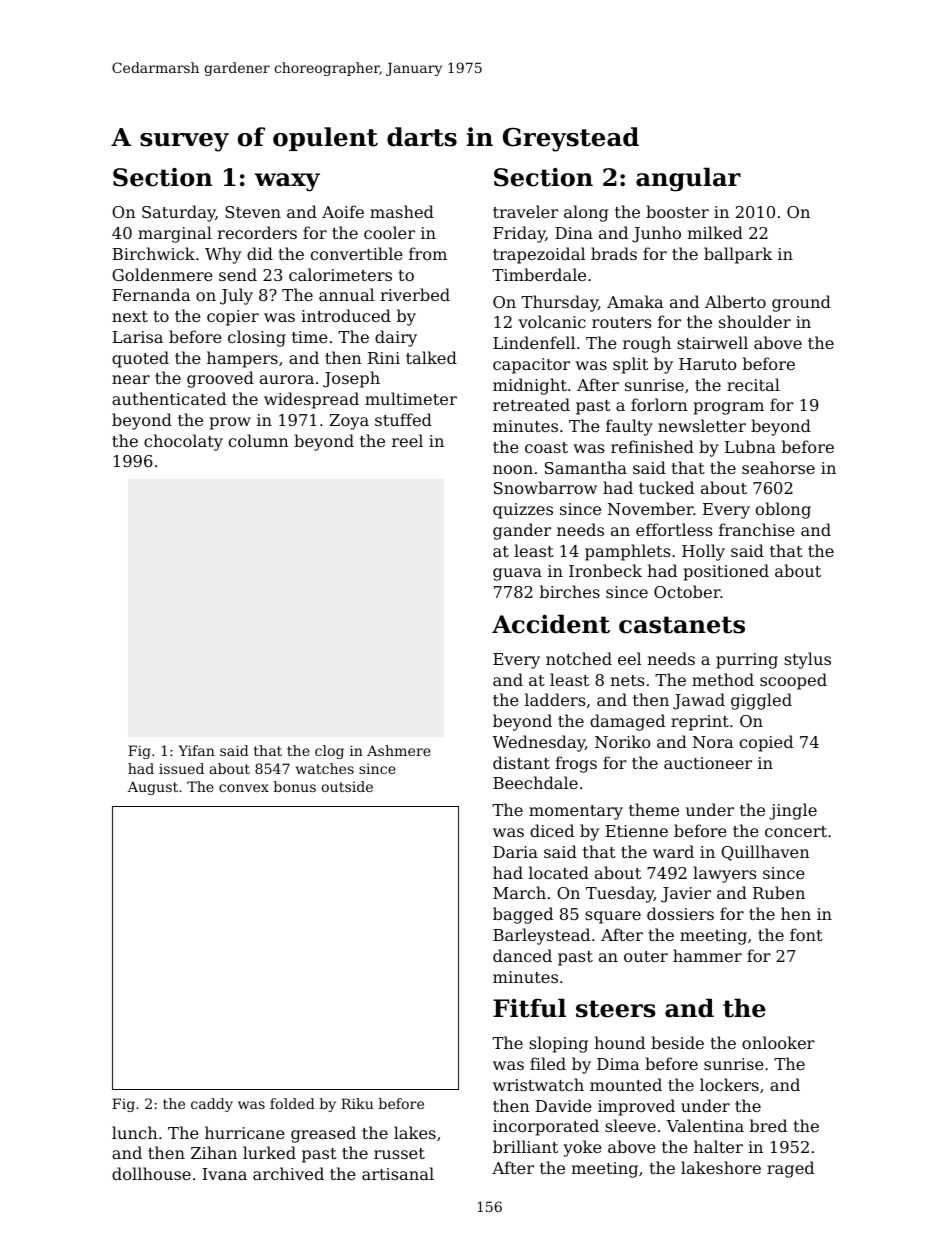 The image size is (952, 1233). I want to click on waxy, so click(287, 182).
